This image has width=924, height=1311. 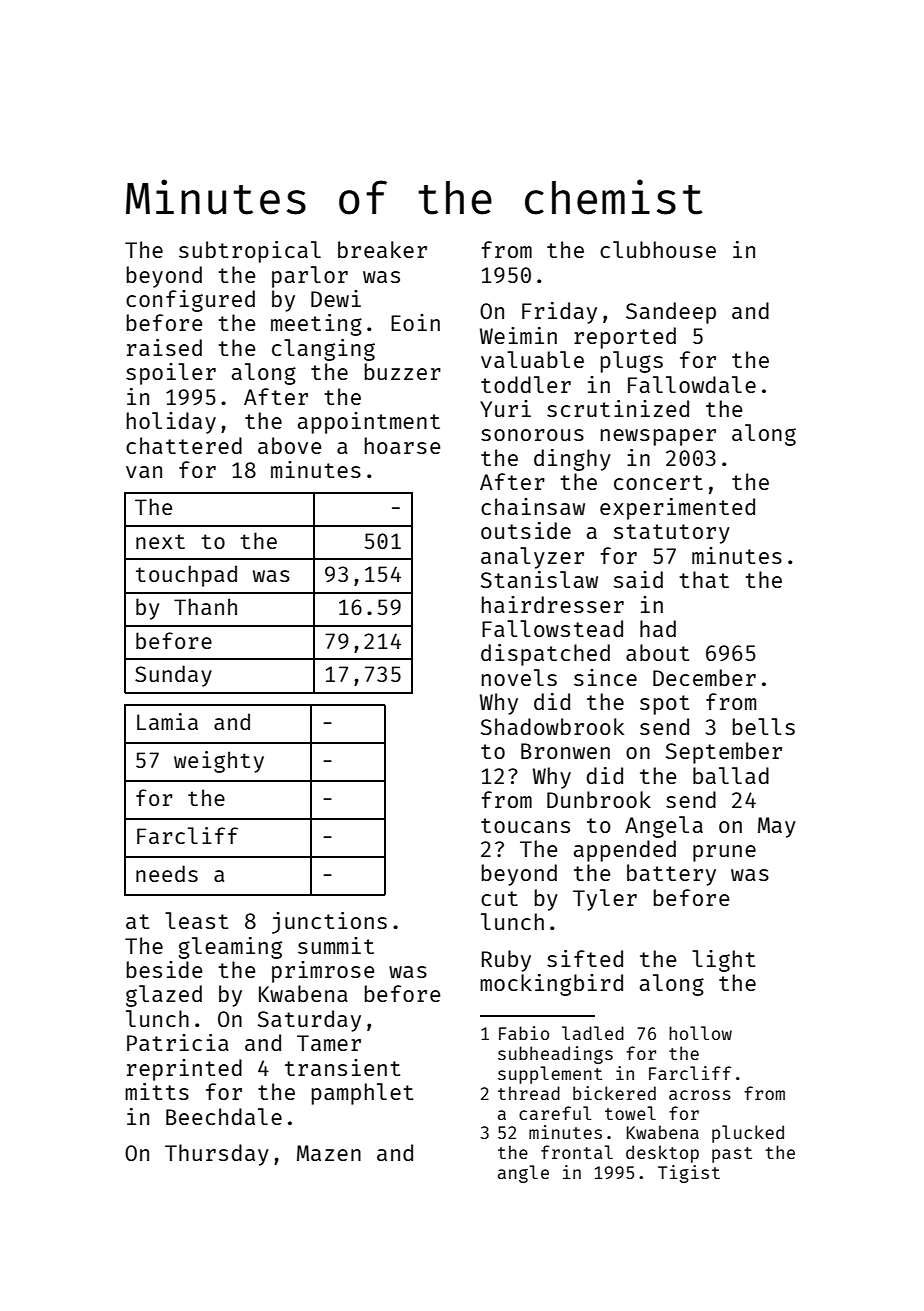 What do you see at coordinates (167, 873) in the image?
I see `needs` at bounding box center [167, 873].
